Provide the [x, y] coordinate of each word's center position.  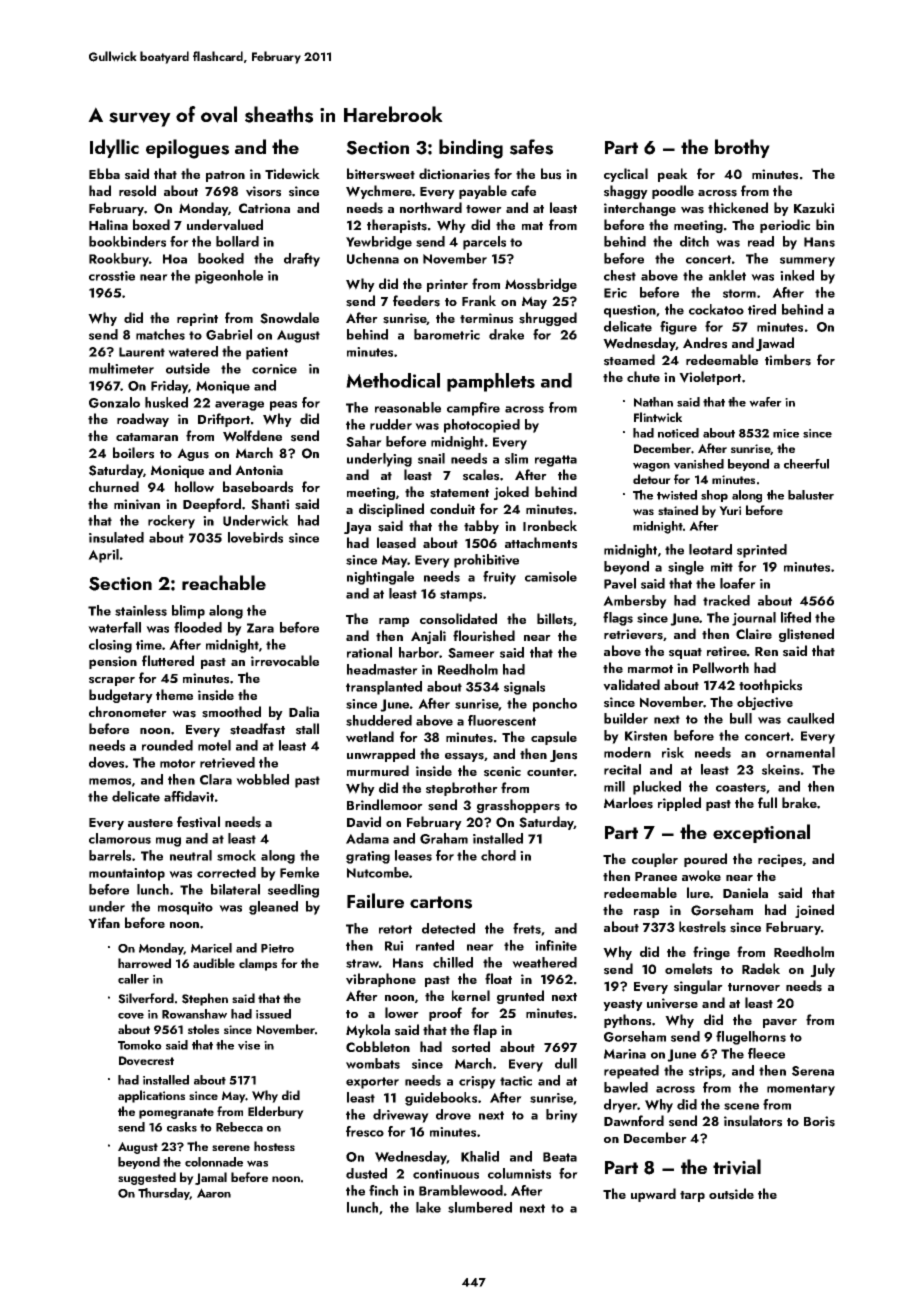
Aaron [214, 1193]
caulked [810, 718]
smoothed [231, 712]
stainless [141, 610]
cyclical [626, 175]
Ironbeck [550, 525]
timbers [788, 360]
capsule [554, 738]
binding [471, 149]
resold [137, 191]
